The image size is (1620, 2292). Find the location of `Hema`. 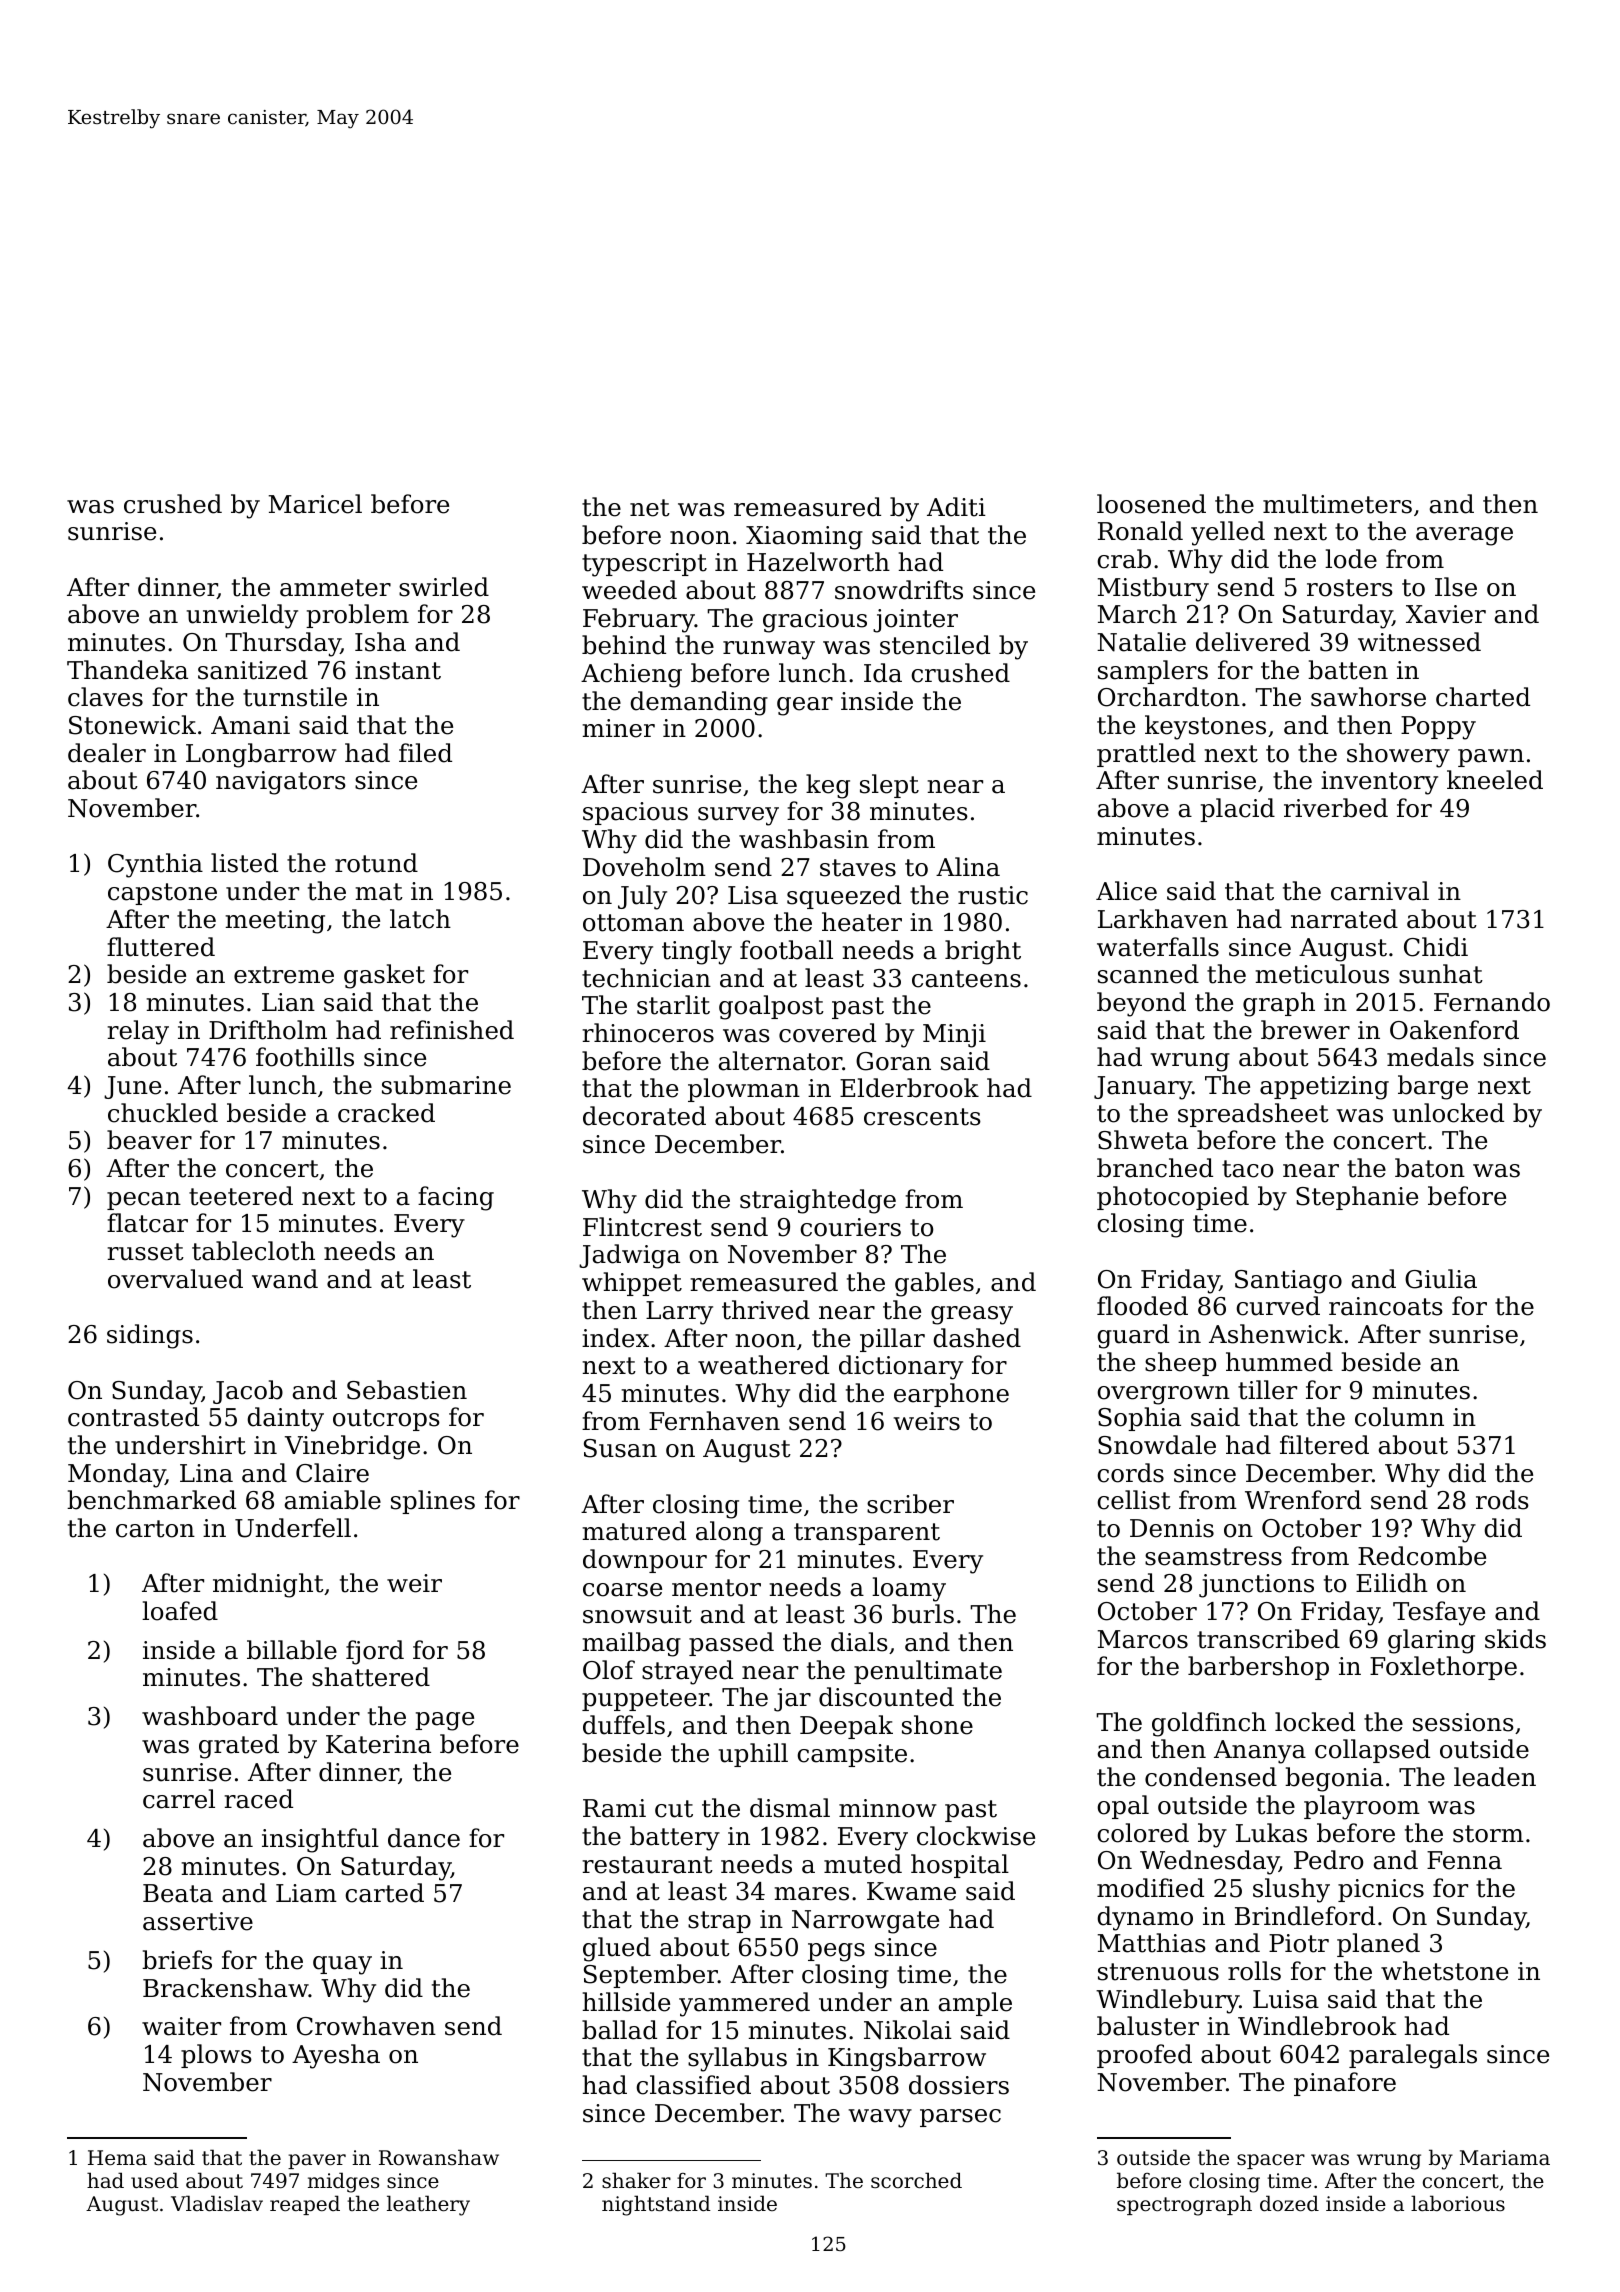

Hema is located at coordinates (117, 2157).
